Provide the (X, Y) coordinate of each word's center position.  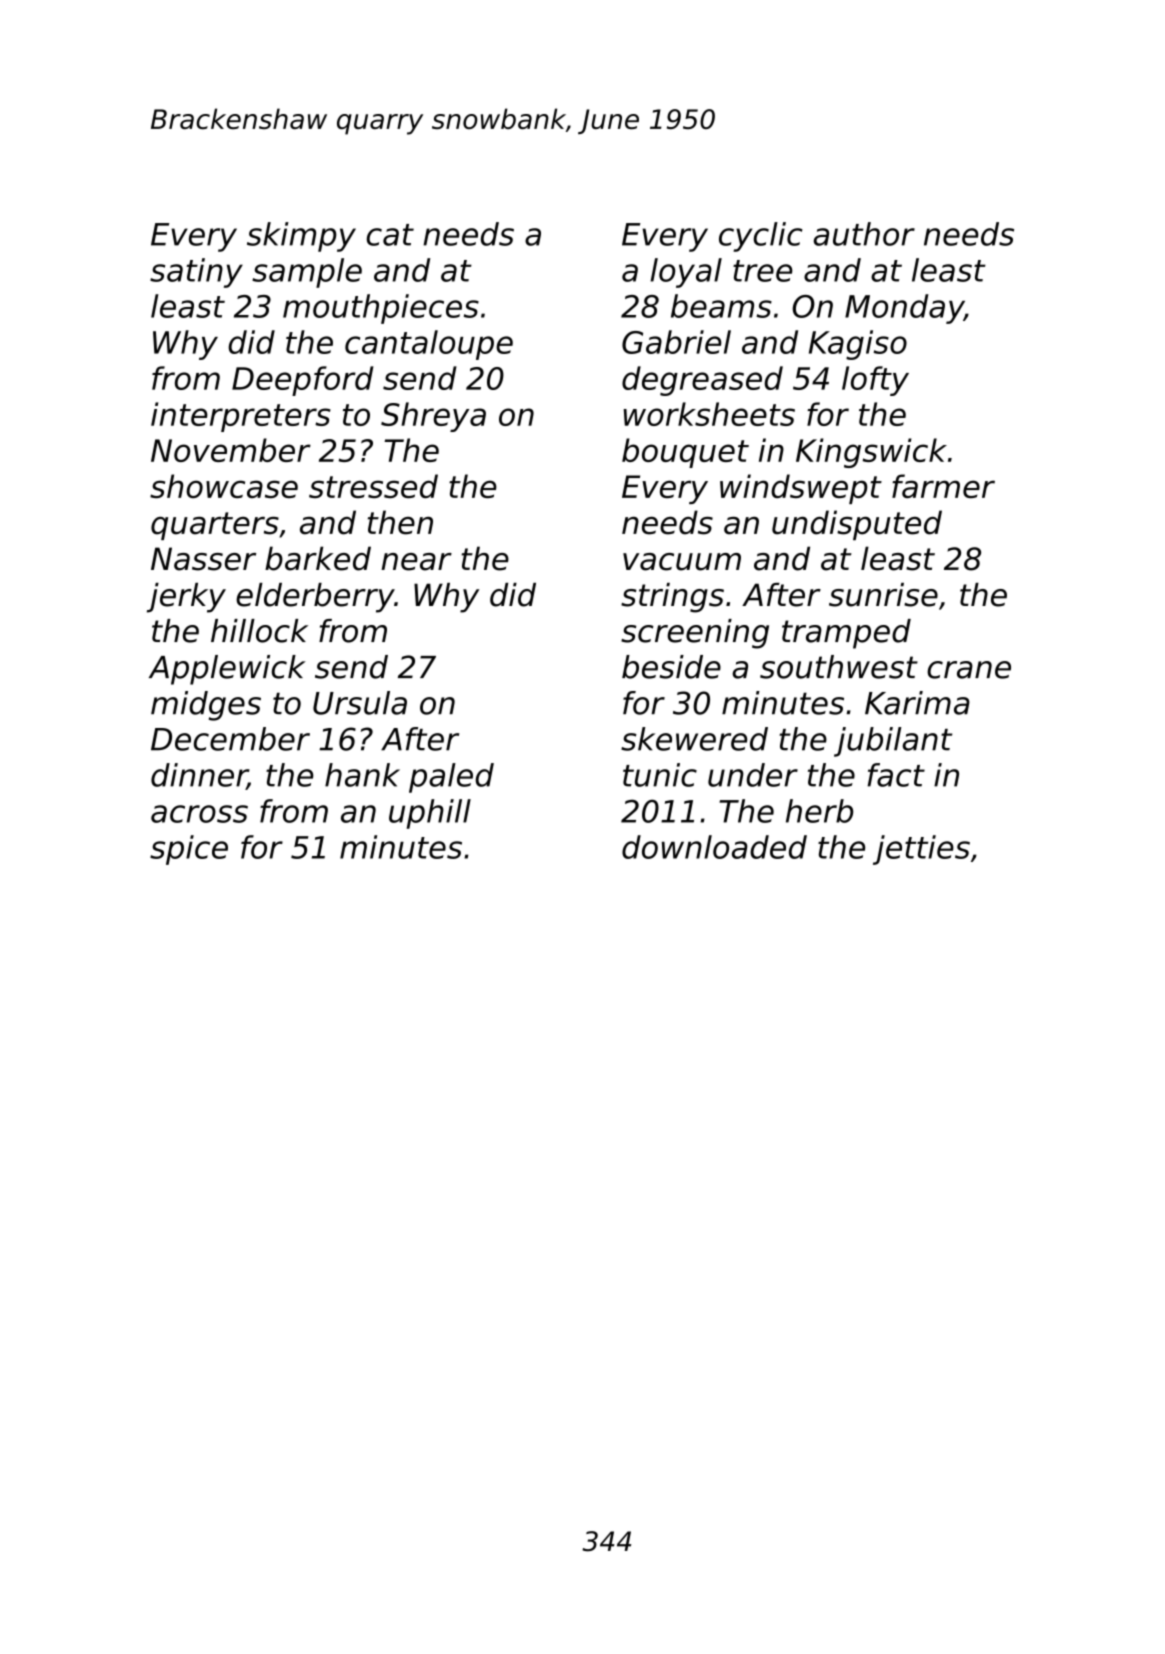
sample (307, 273)
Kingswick (871, 453)
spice (189, 850)
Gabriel (676, 342)
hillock (259, 631)
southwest (839, 667)
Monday (904, 309)
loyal (686, 273)
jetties (921, 850)
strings (672, 598)
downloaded (714, 847)
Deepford (302, 381)
